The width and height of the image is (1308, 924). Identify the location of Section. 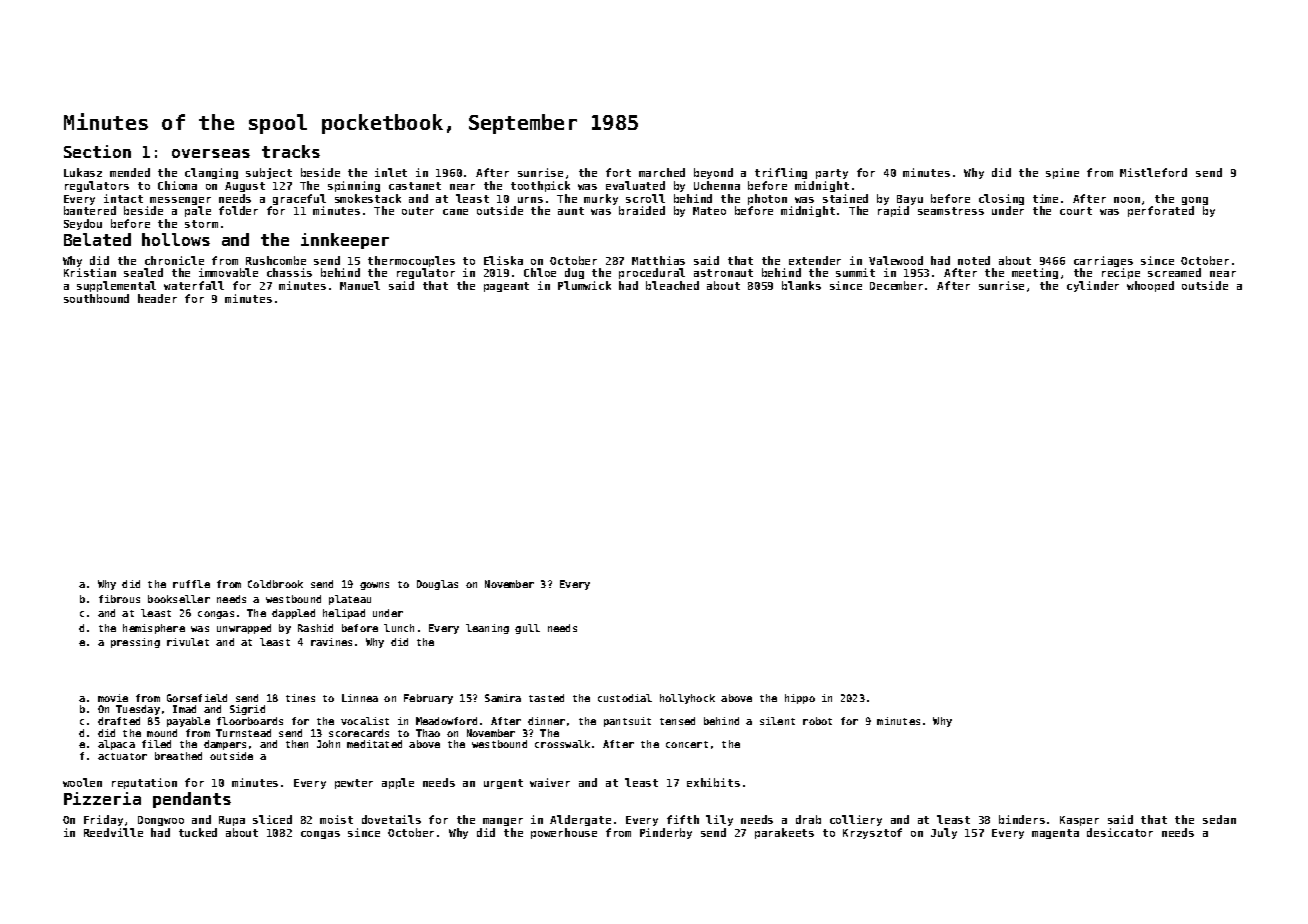
(97, 151).
